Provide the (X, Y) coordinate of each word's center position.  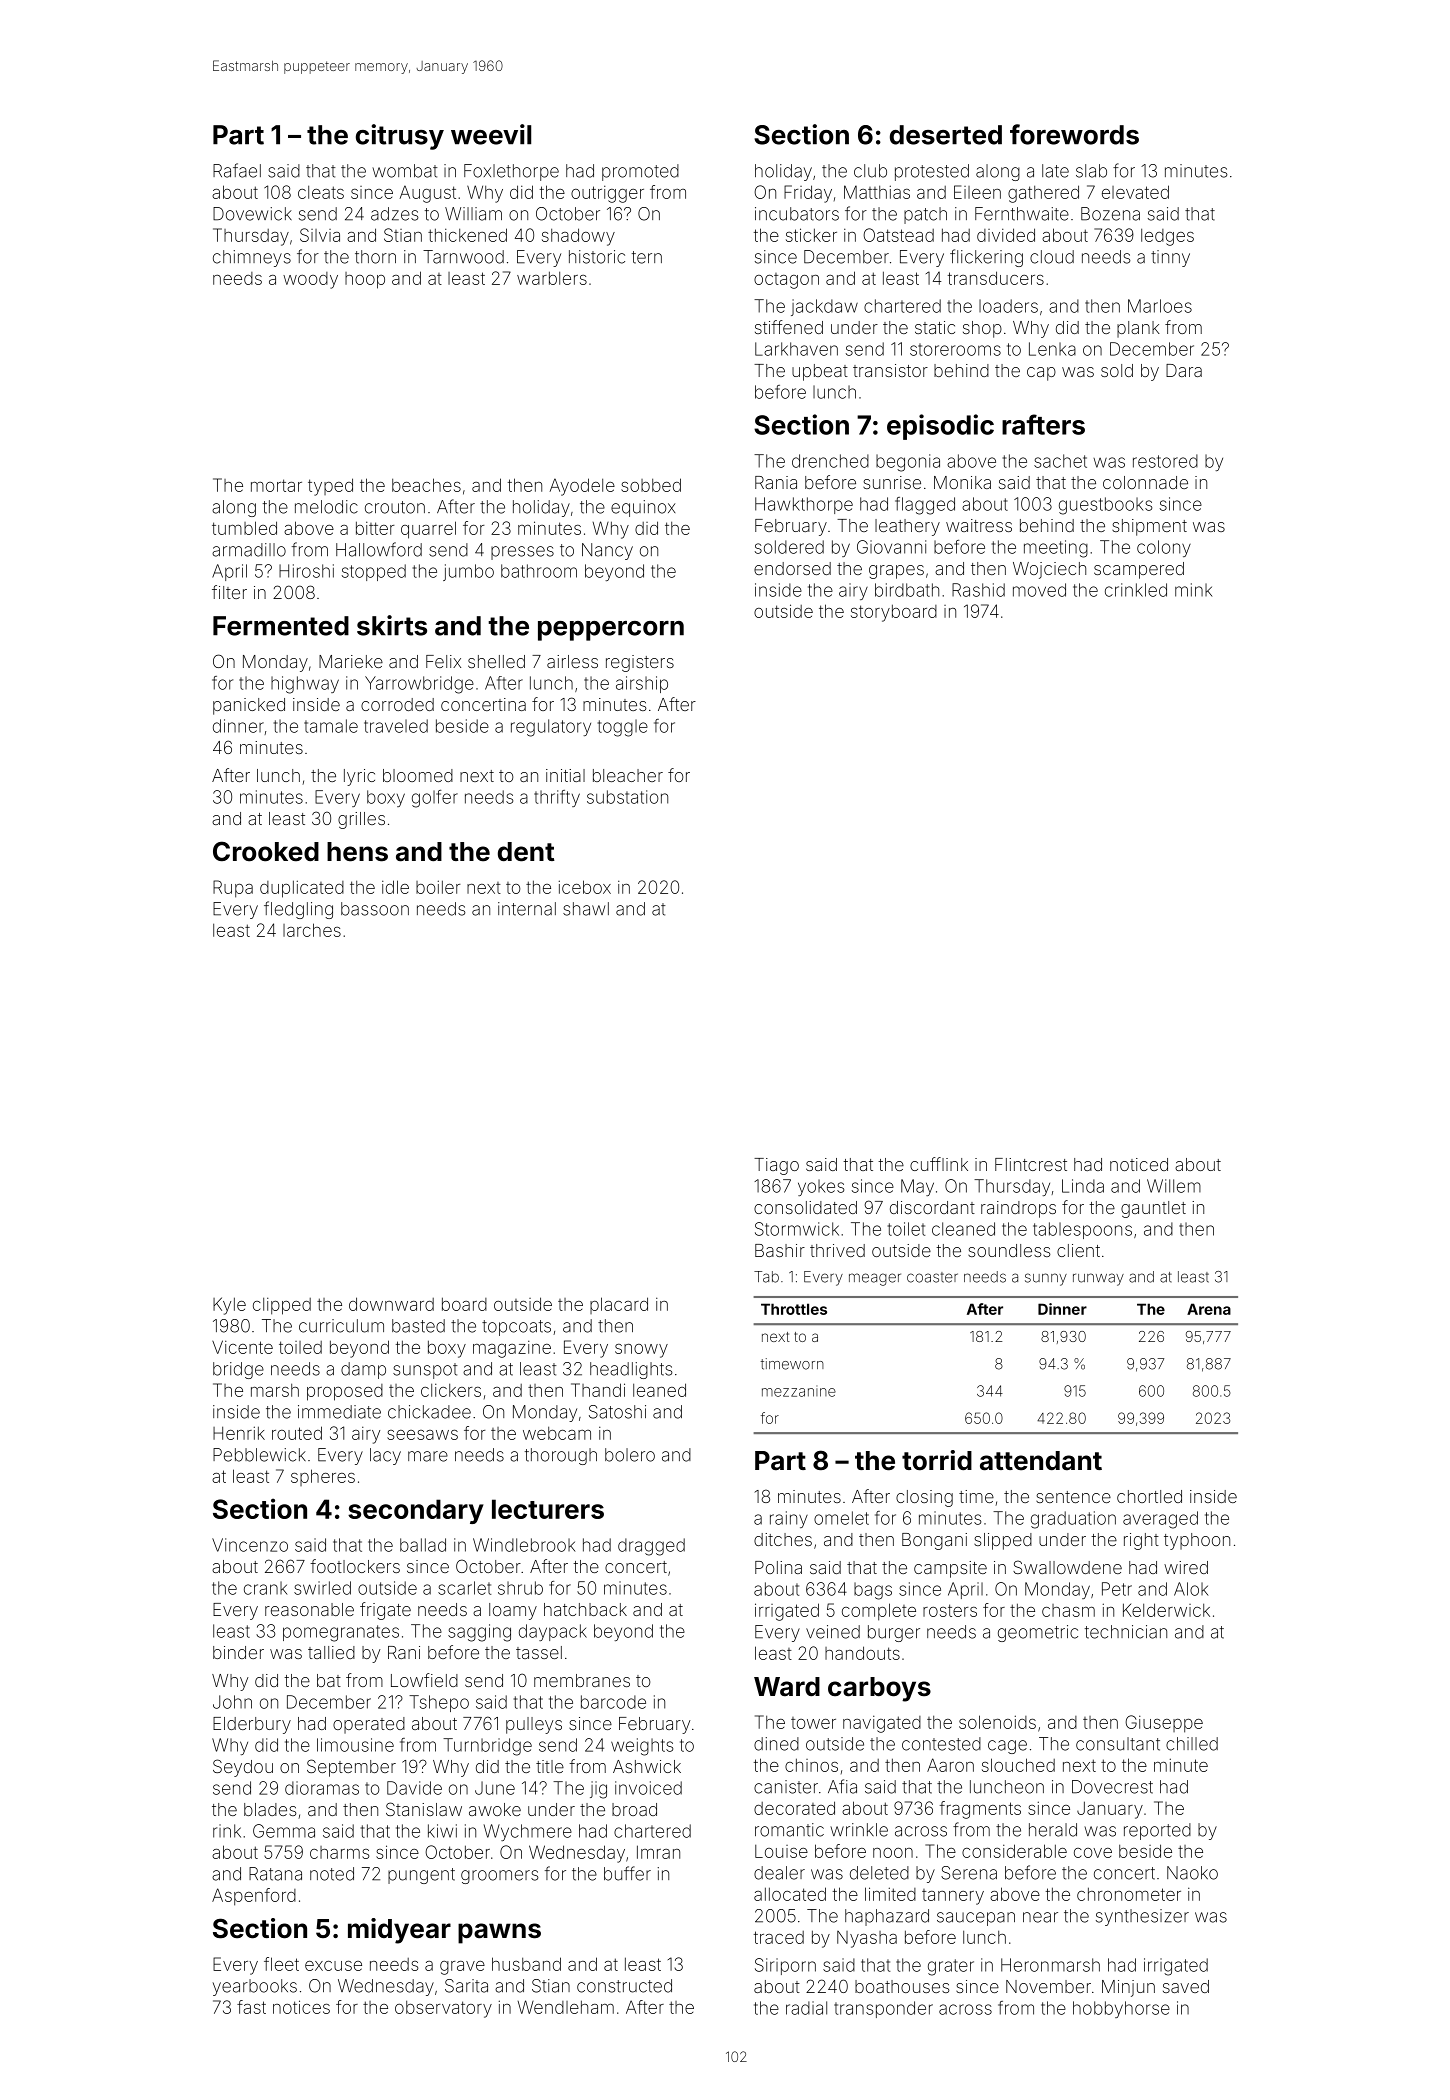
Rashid (978, 590)
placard (619, 1305)
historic (597, 257)
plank (1138, 329)
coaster (932, 1277)
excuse (333, 1966)
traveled (396, 726)
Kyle (229, 1306)
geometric (1038, 1633)
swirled (322, 1588)
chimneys (252, 258)
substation (627, 797)
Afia (842, 1786)
